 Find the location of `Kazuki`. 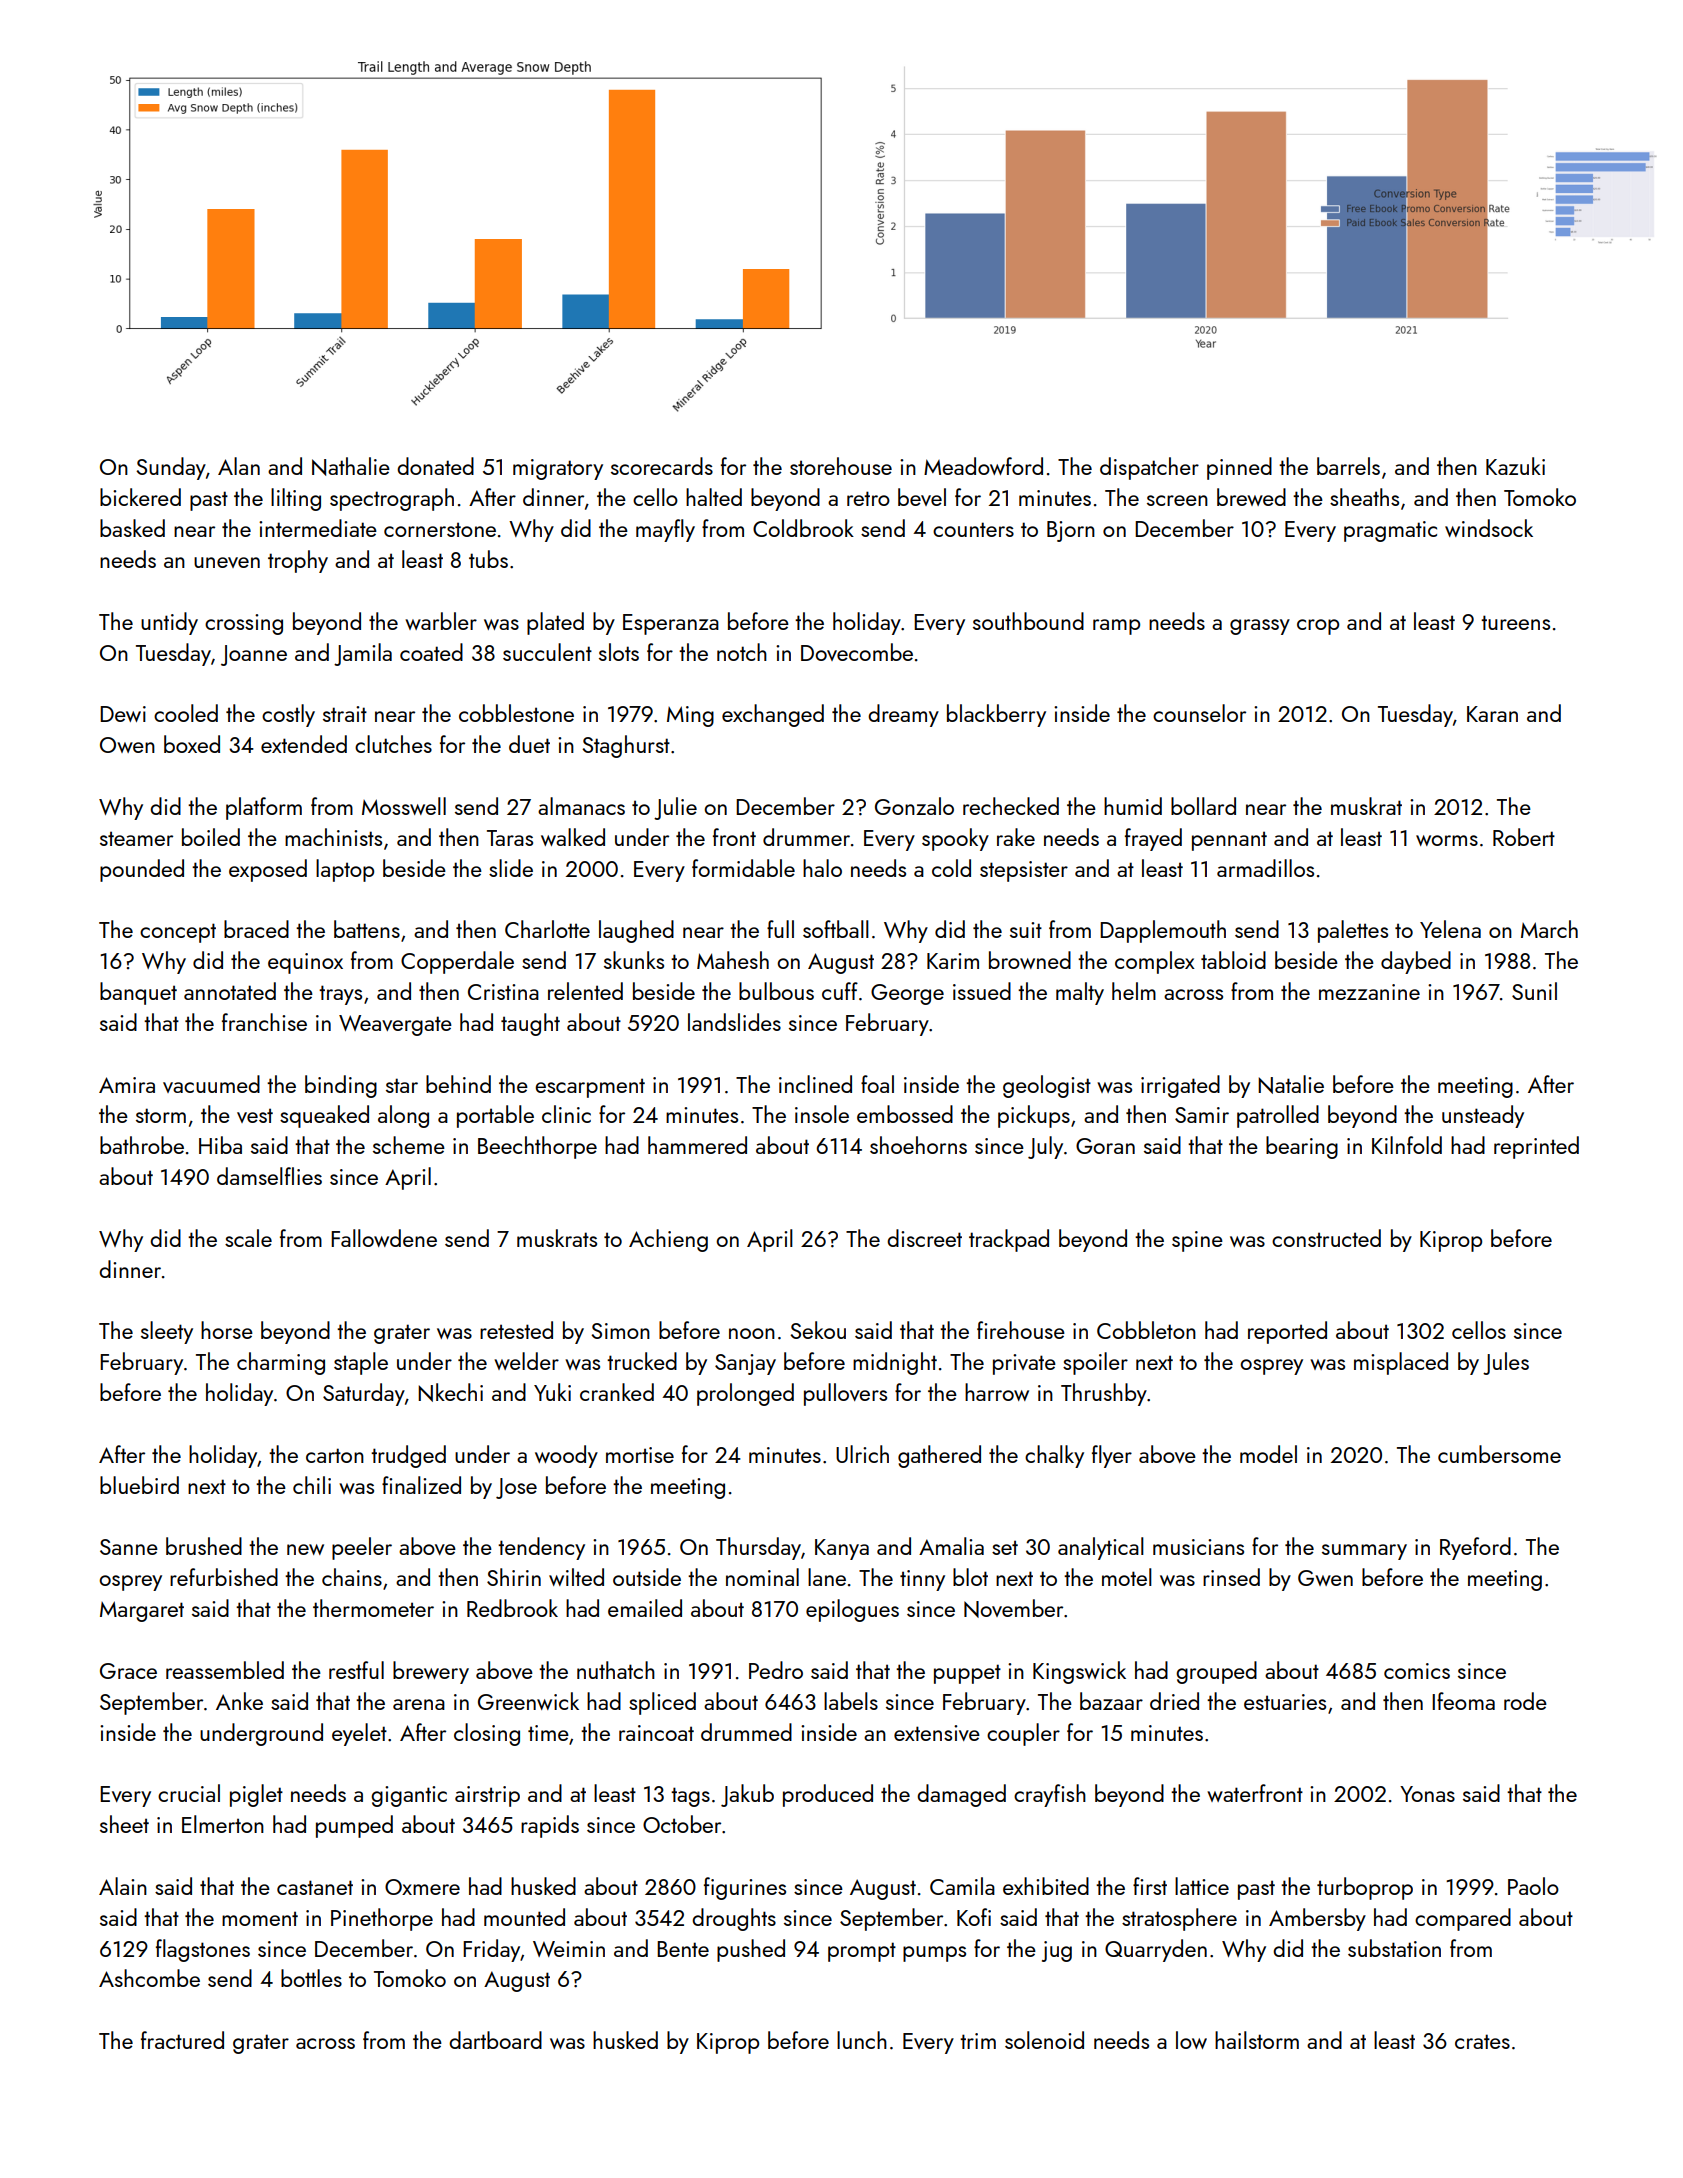

Kazuki is located at coordinates (1515, 466).
